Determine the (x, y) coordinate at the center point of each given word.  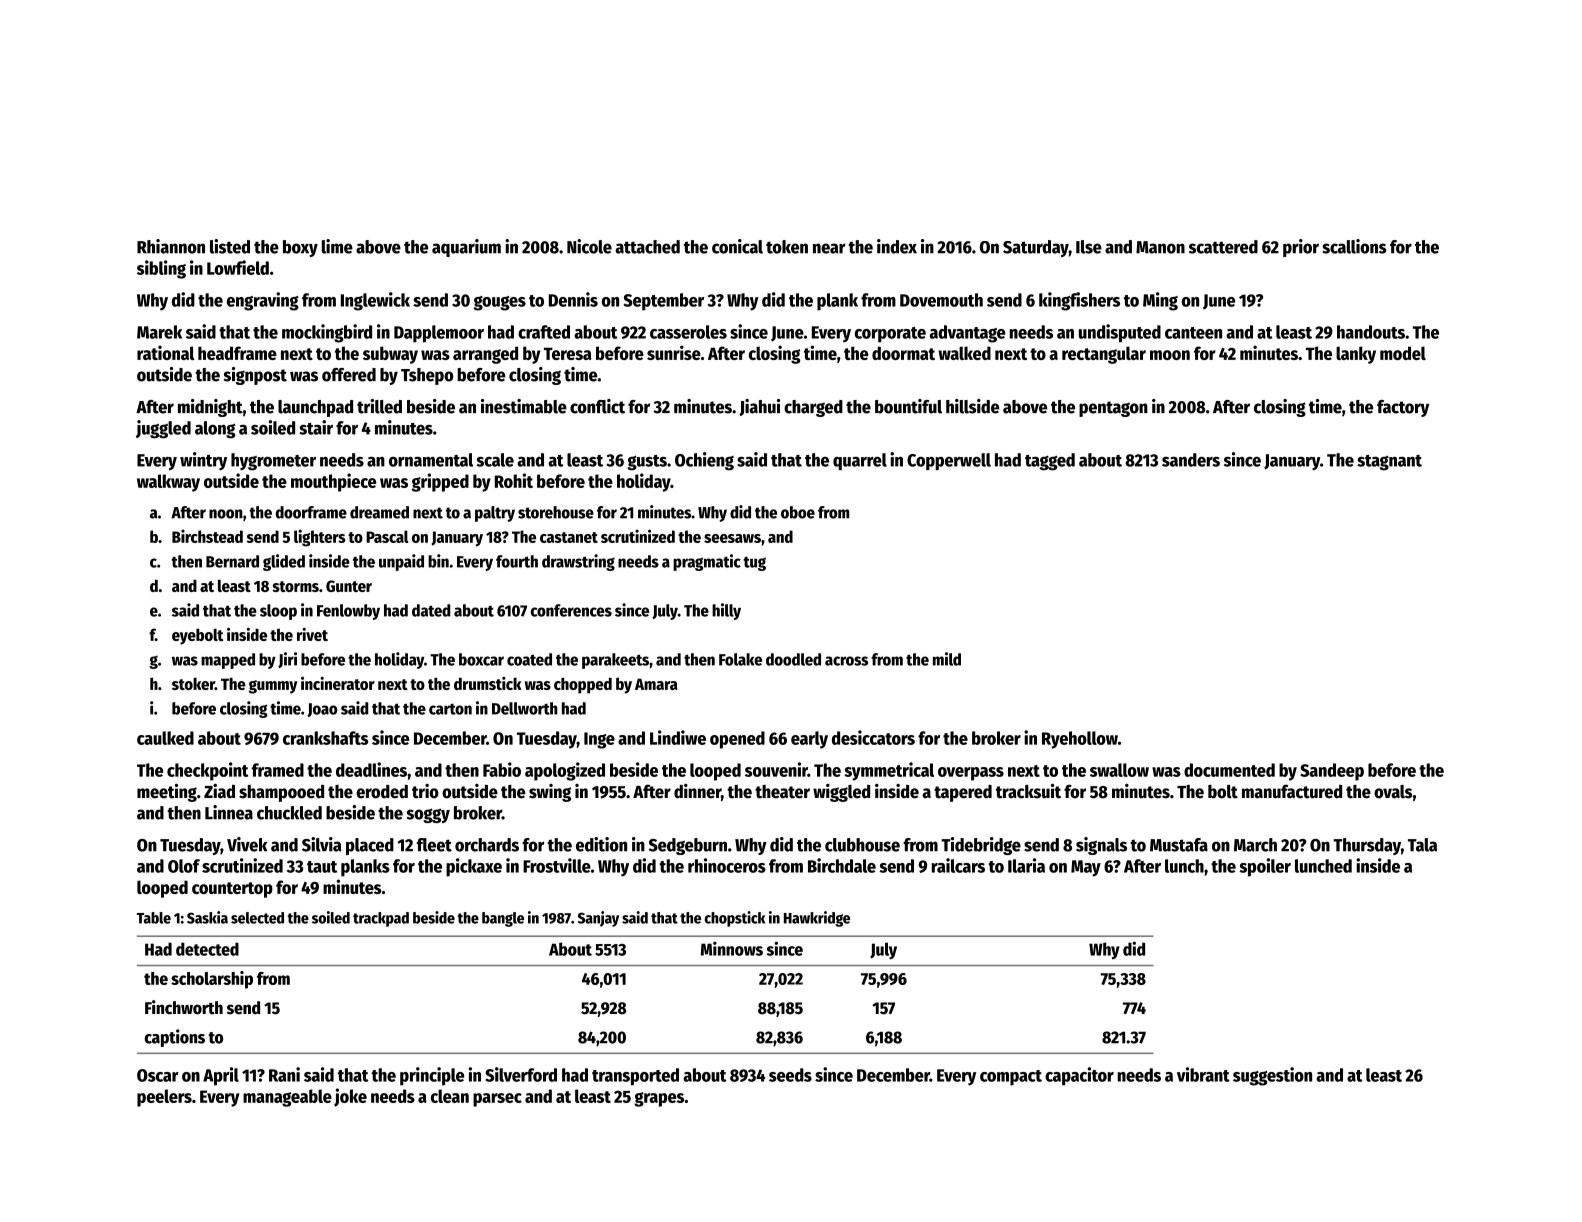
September (664, 302)
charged (813, 408)
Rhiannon (171, 246)
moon (1170, 355)
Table (154, 918)
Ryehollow (1080, 740)
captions (175, 1038)
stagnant (1389, 463)
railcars (958, 865)
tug (754, 564)
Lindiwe (678, 737)
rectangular (1104, 355)
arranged (485, 355)
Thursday (1367, 846)
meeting (167, 793)
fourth (517, 561)
